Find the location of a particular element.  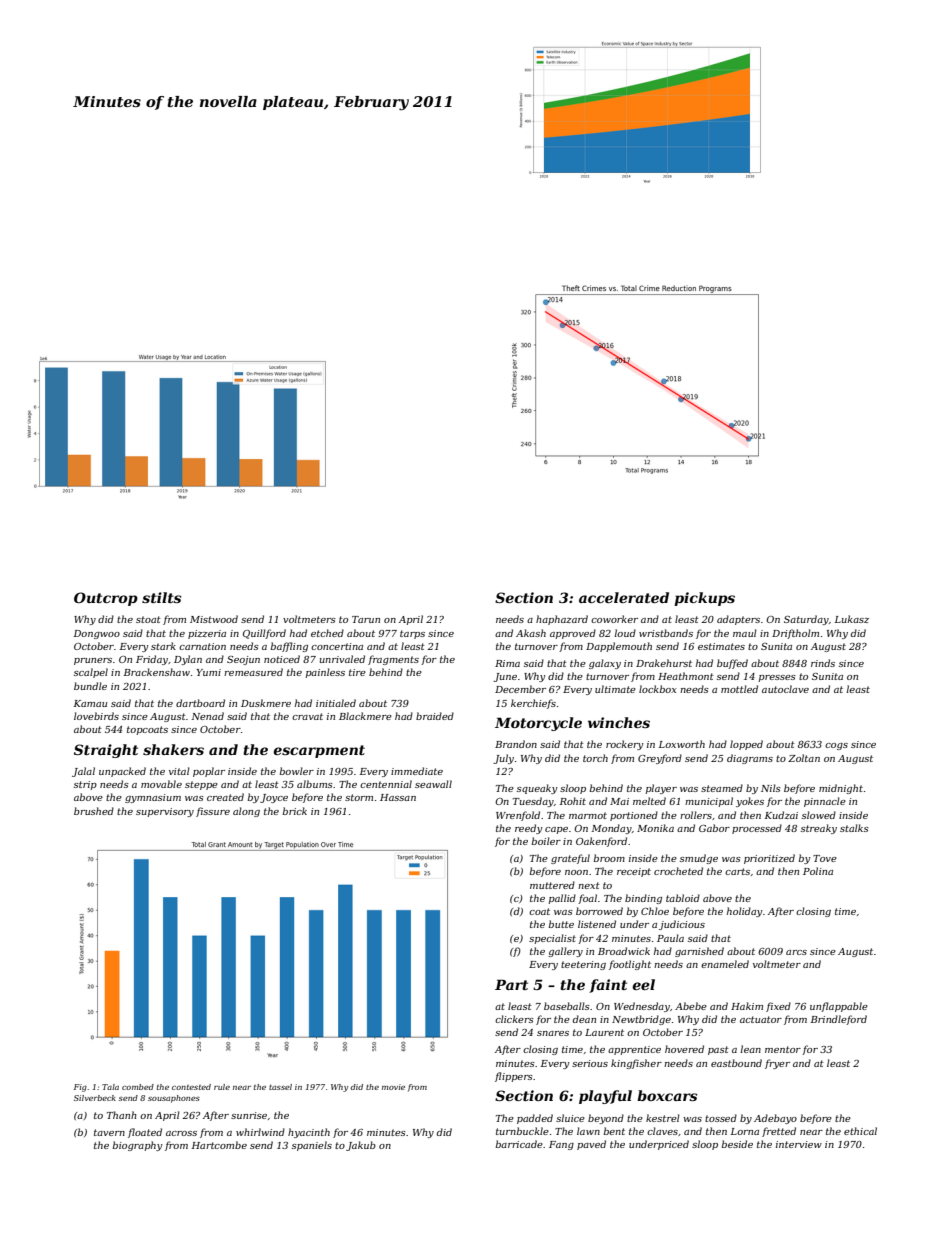

Part is located at coordinates (511, 984).
